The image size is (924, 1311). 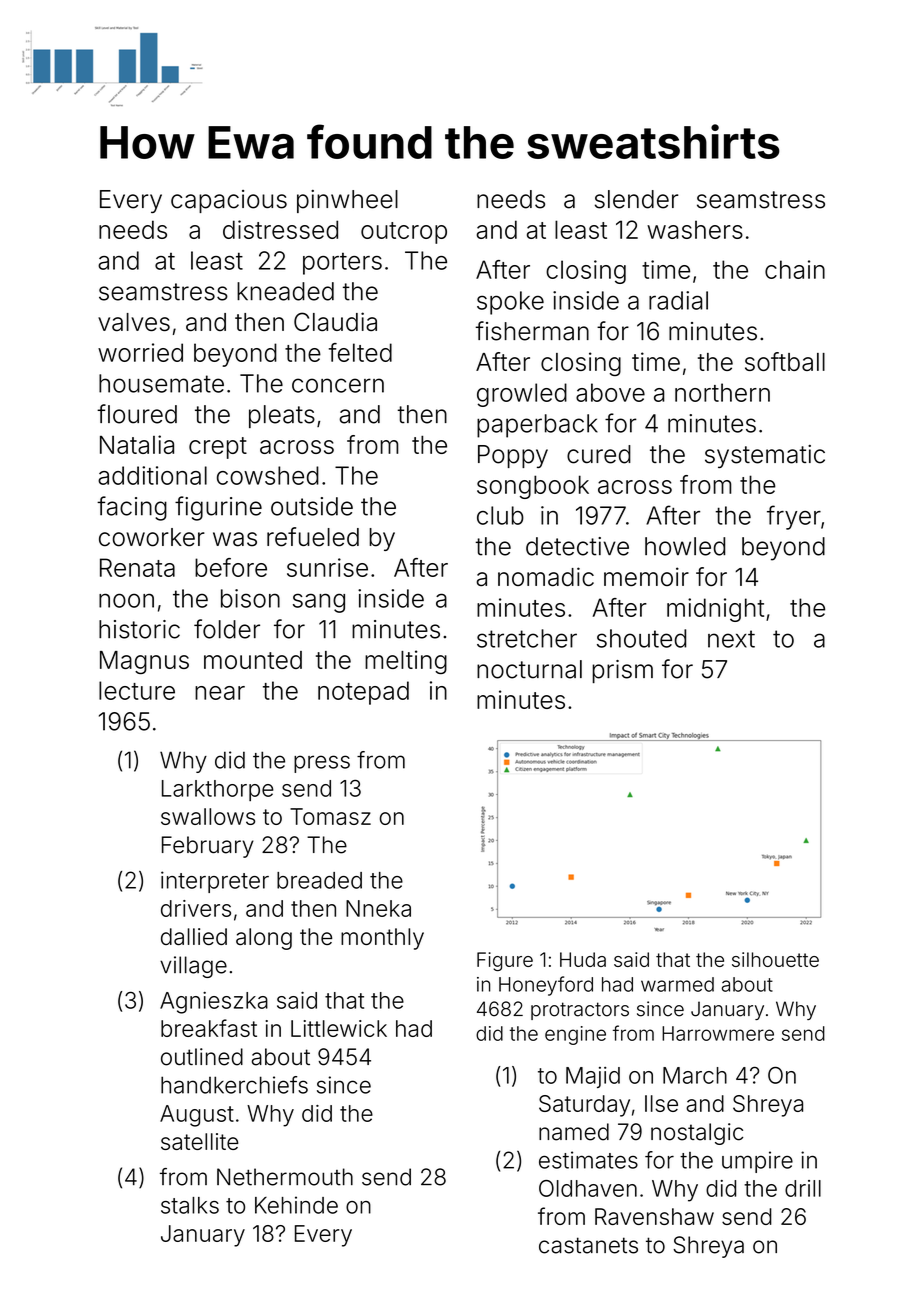 What do you see at coordinates (161, 383) in the screenshot?
I see `housemate` at bounding box center [161, 383].
